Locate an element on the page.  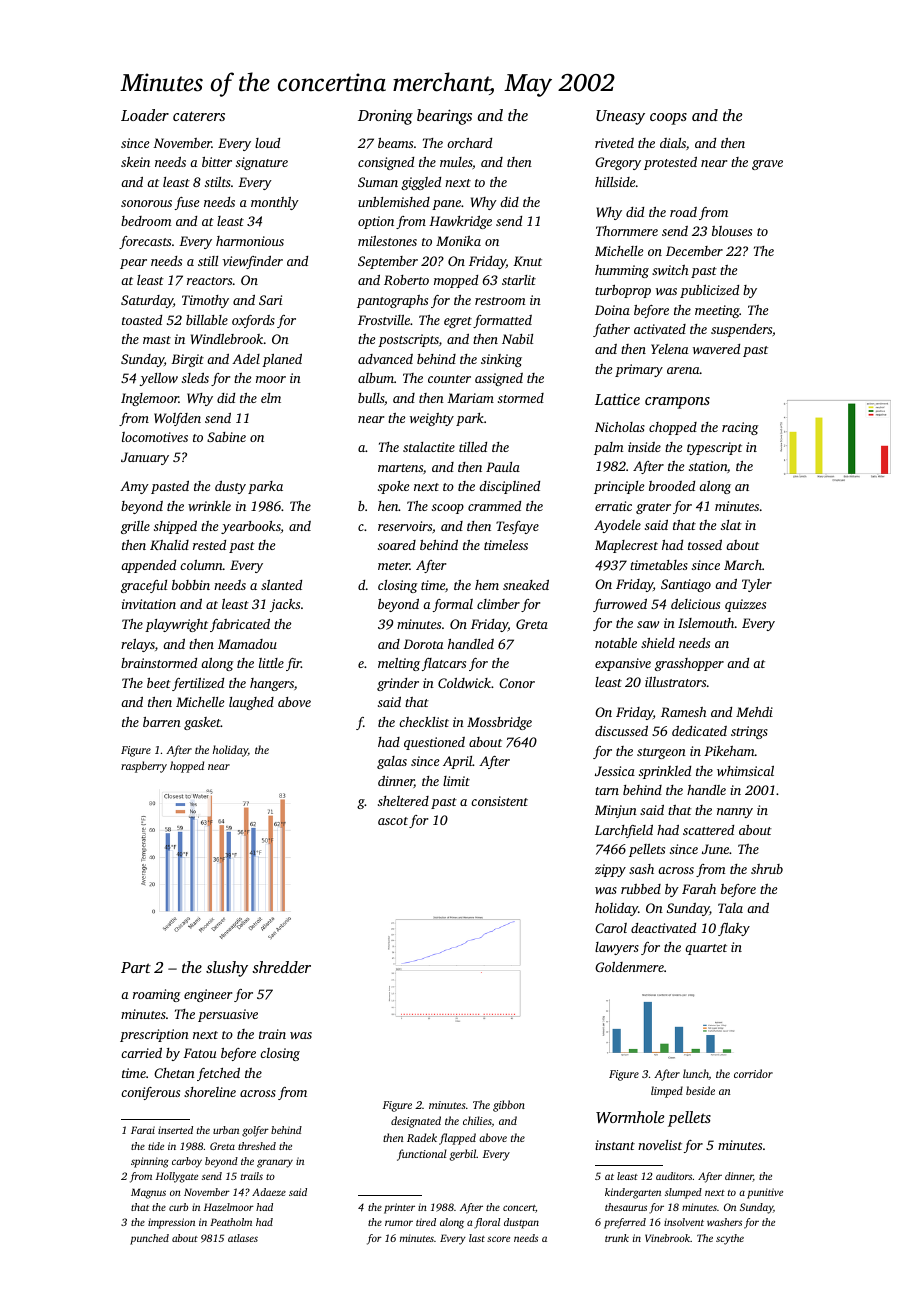
nanny is located at coordinates (735, 813).
